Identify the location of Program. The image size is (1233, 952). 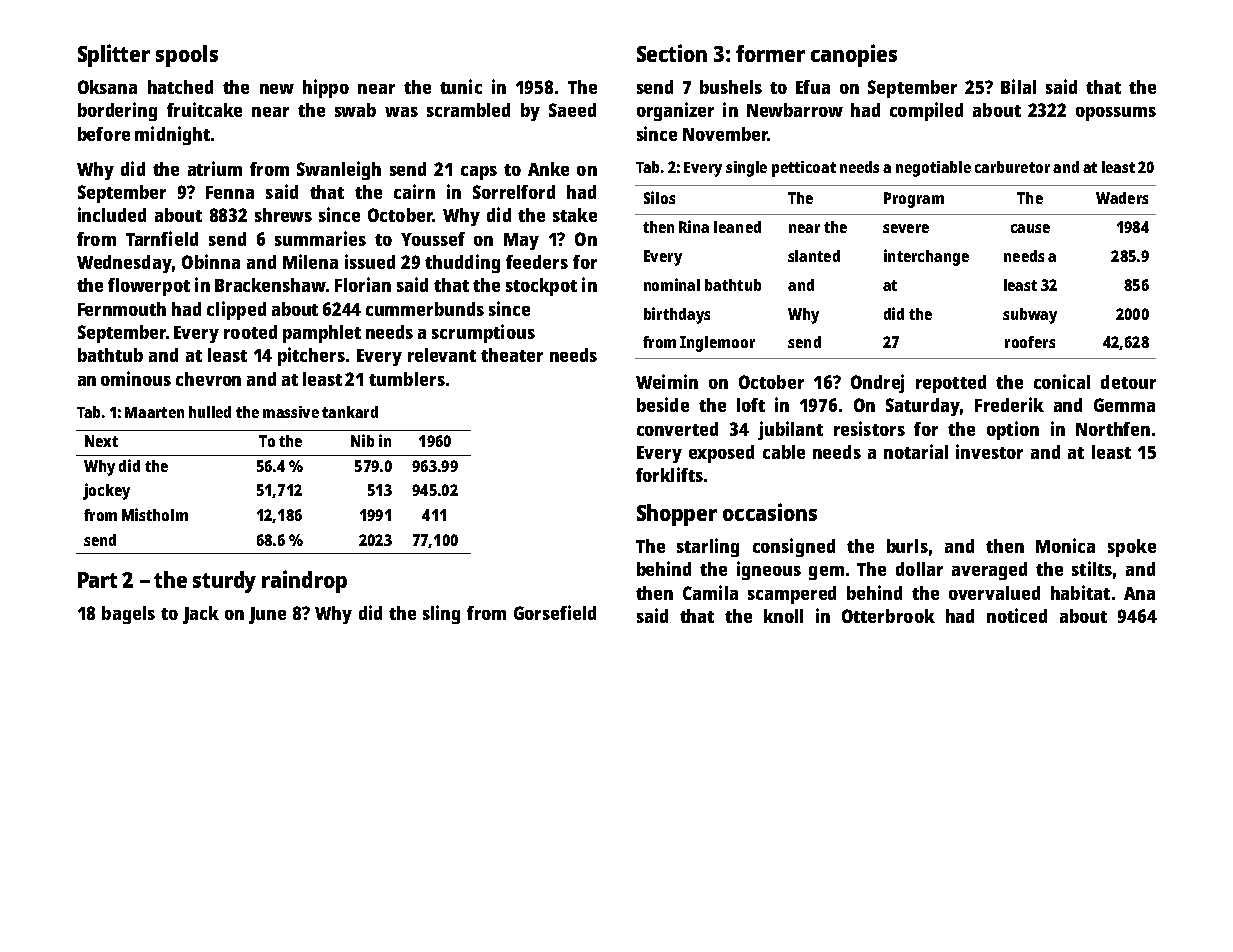
(914, 200).
